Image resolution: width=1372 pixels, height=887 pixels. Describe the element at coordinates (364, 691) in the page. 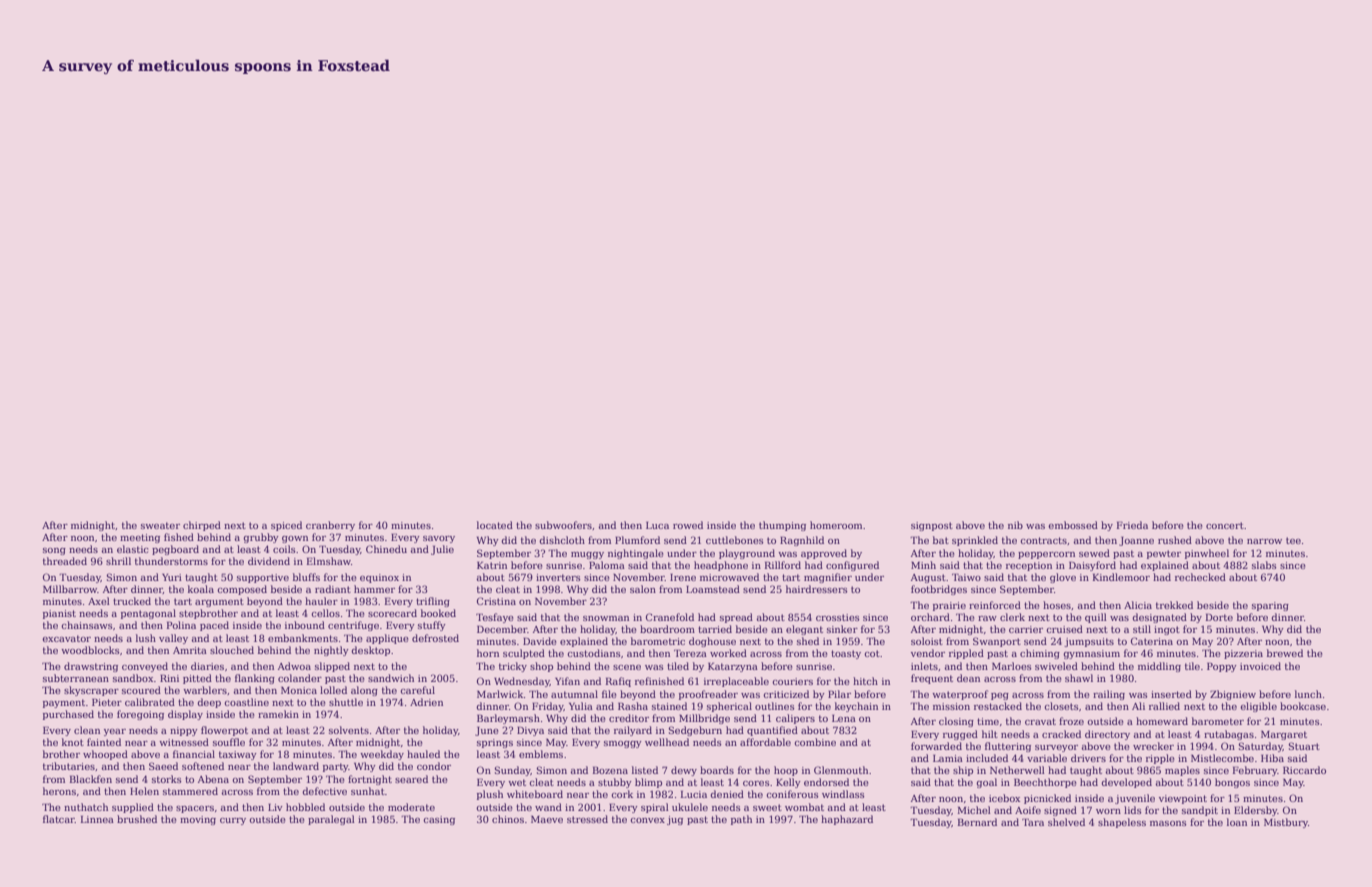

I see `along` at that location.
